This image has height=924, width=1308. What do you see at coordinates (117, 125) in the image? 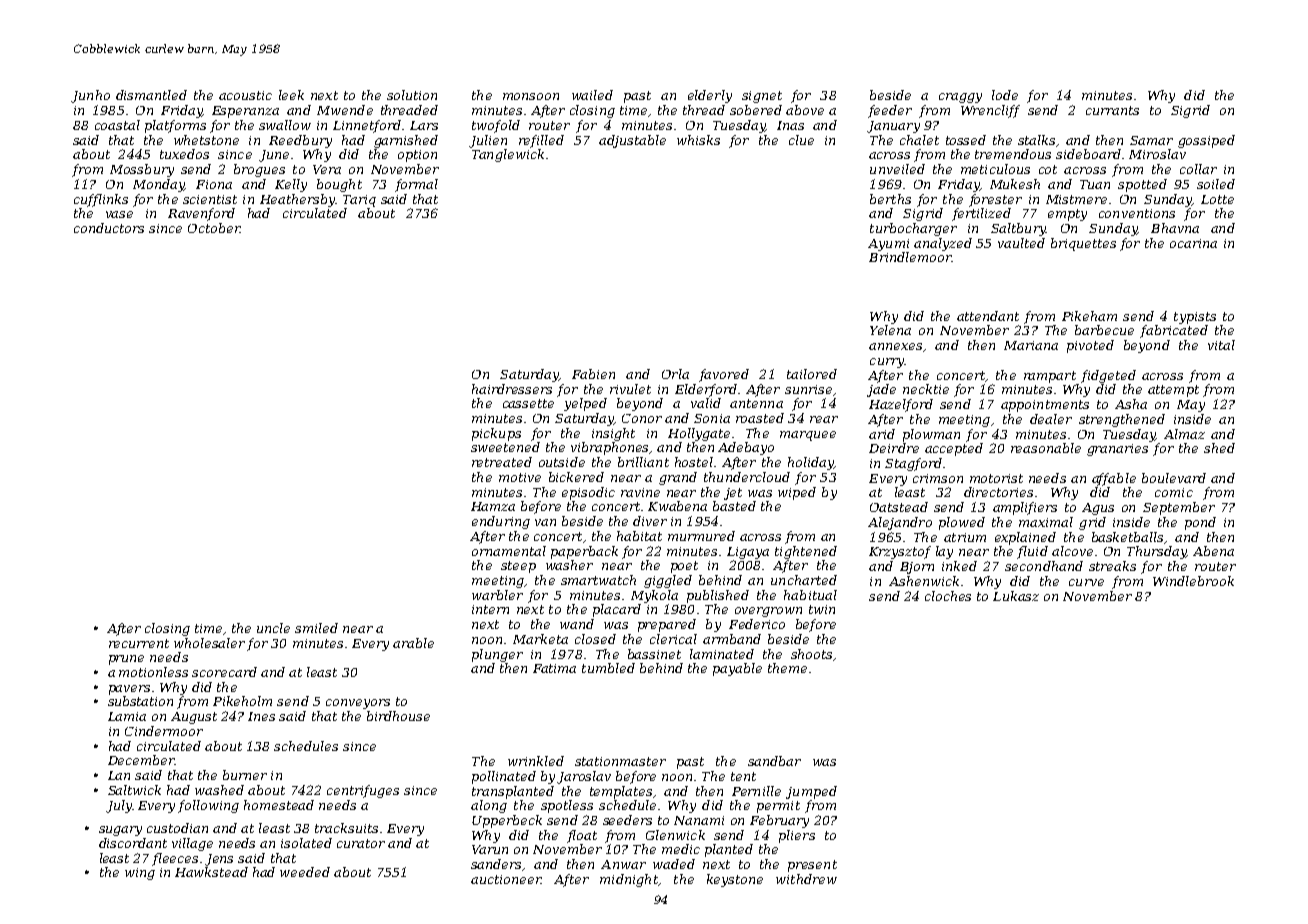
I see `coastal` at bounding box center [117, 125].
